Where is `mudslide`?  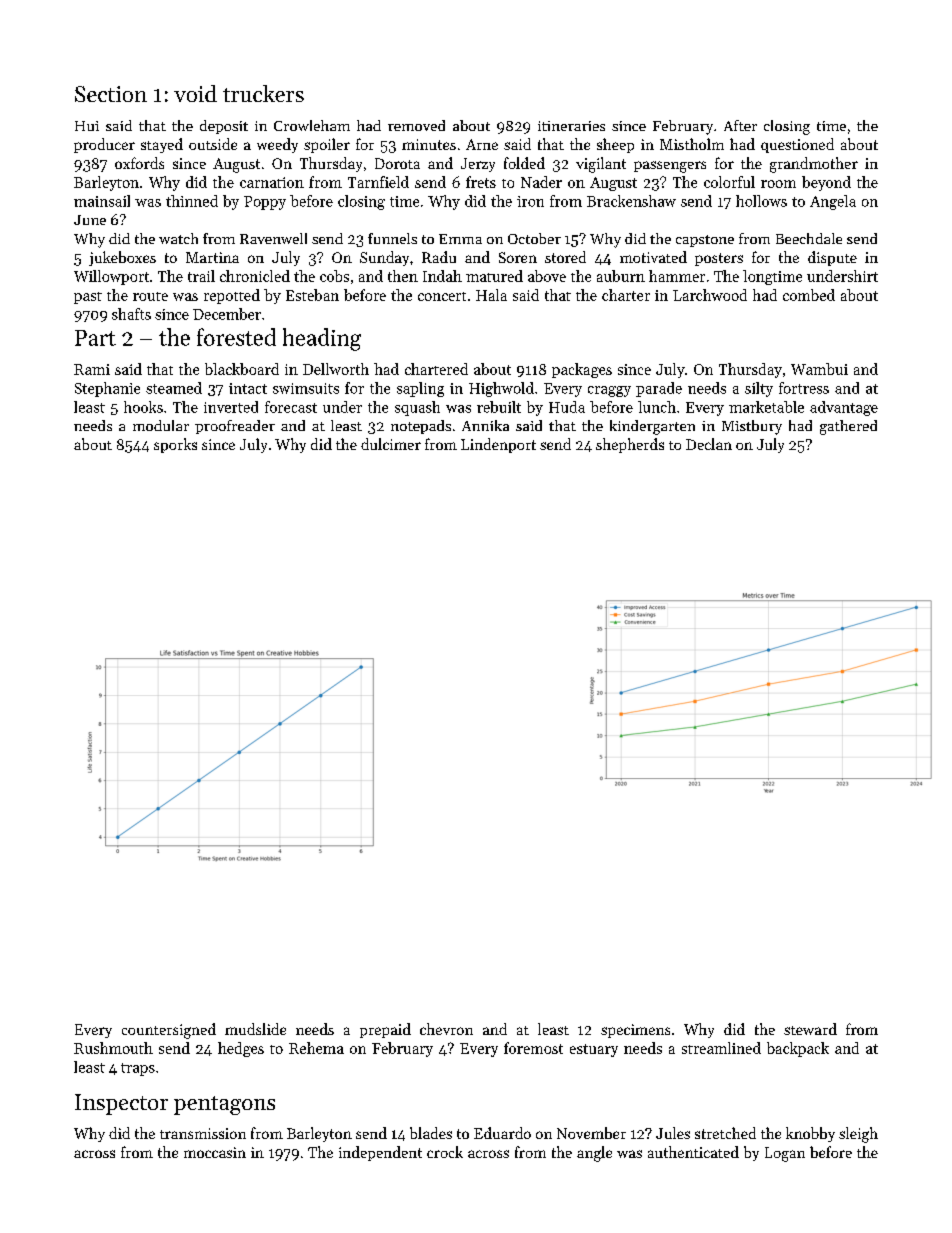
mudslide is located at coordinates (255, 1029).
